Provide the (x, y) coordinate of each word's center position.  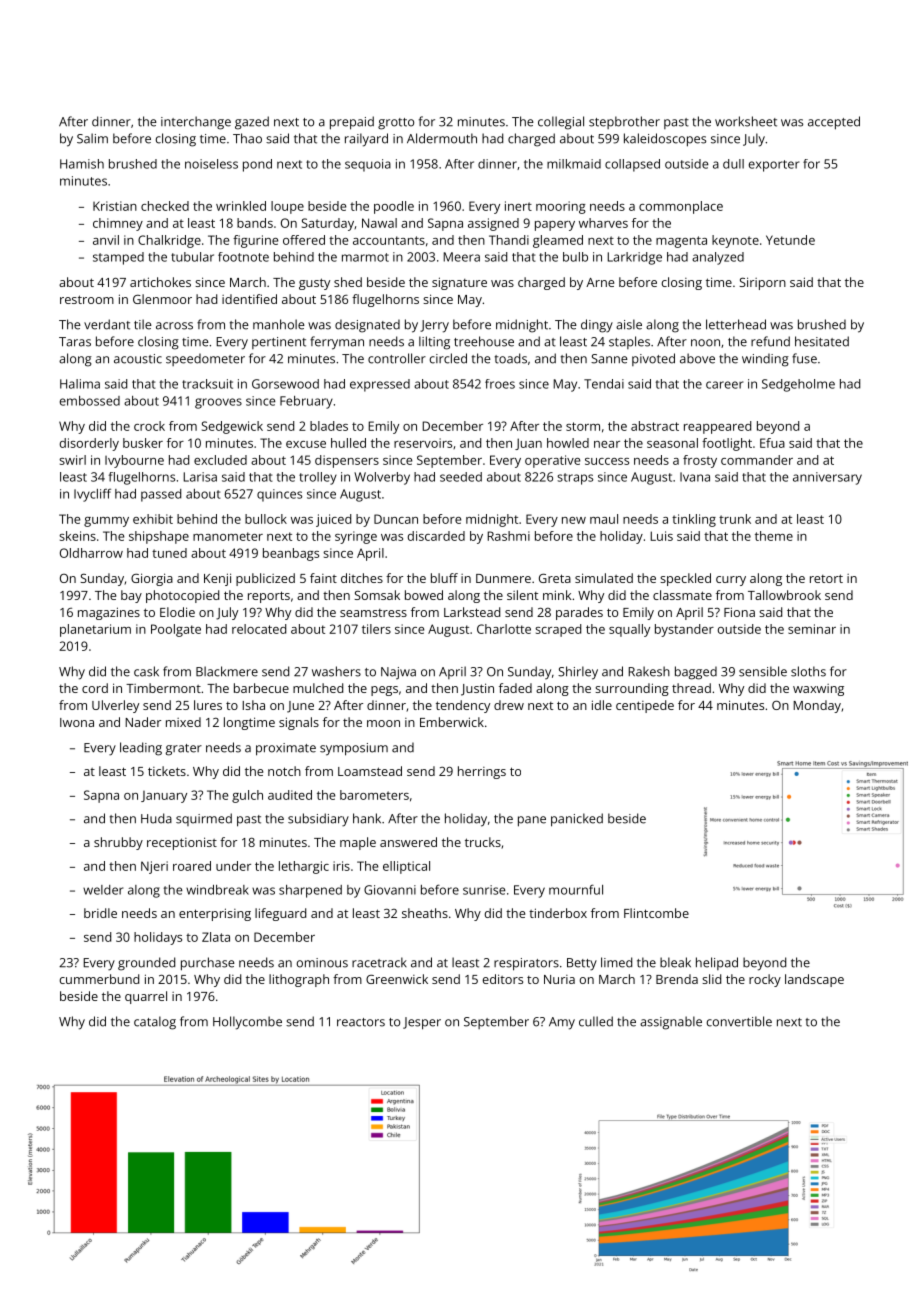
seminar (812, 629)
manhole (279, 324)
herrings (482, 772)
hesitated (822, 341)
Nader (143, 722)
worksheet (746, 121)
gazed (252, 123)
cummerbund (99, 979)
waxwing (818, 690)
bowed (424, 595)
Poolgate (176, 630)
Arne (600, 282)
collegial (561, 123)
